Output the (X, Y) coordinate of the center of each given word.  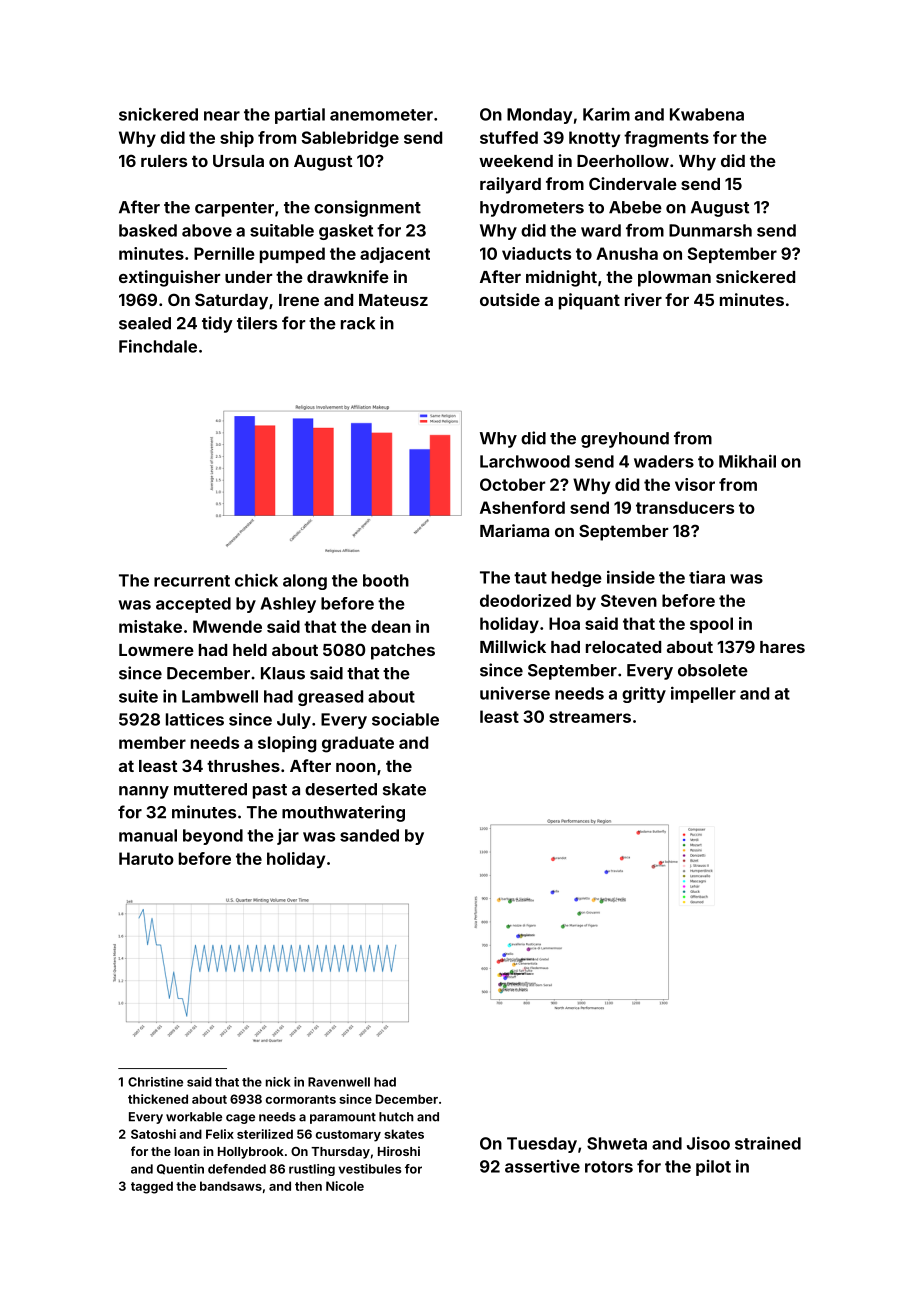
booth (386, 580)
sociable (405, 719)
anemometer (381, 115)
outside (510, 299)
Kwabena (707, 114)
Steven (629, 600)
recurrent (192, 581)
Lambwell (220, 696)
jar (288, 837)
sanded (369, 835)
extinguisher (169, 278)
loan (187, 1151)
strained (768, 1143)
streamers (590, 717)
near (222, 116)
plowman (674, 279)
